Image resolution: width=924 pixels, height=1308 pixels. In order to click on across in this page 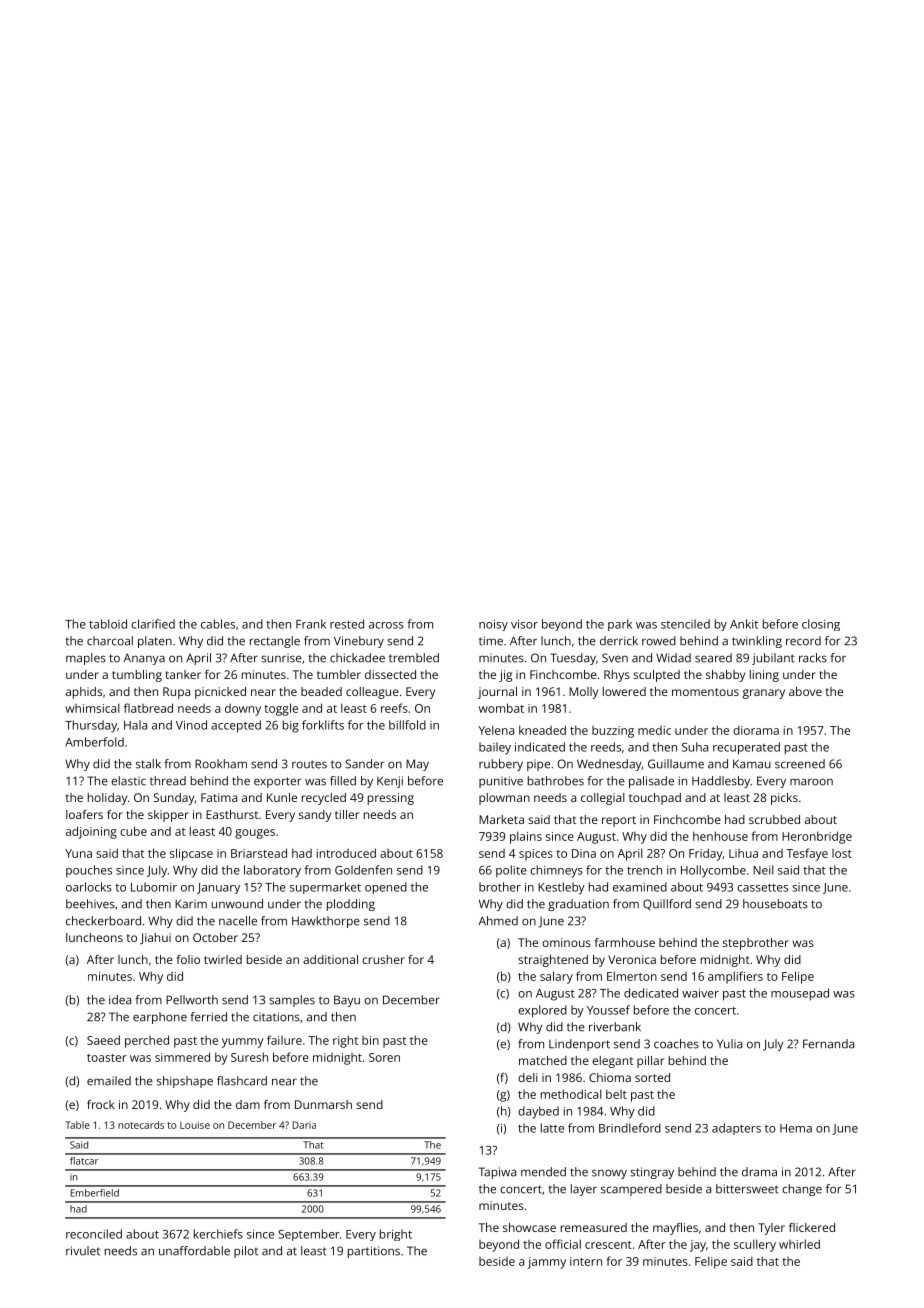, I will do `click(386, 625)`.
